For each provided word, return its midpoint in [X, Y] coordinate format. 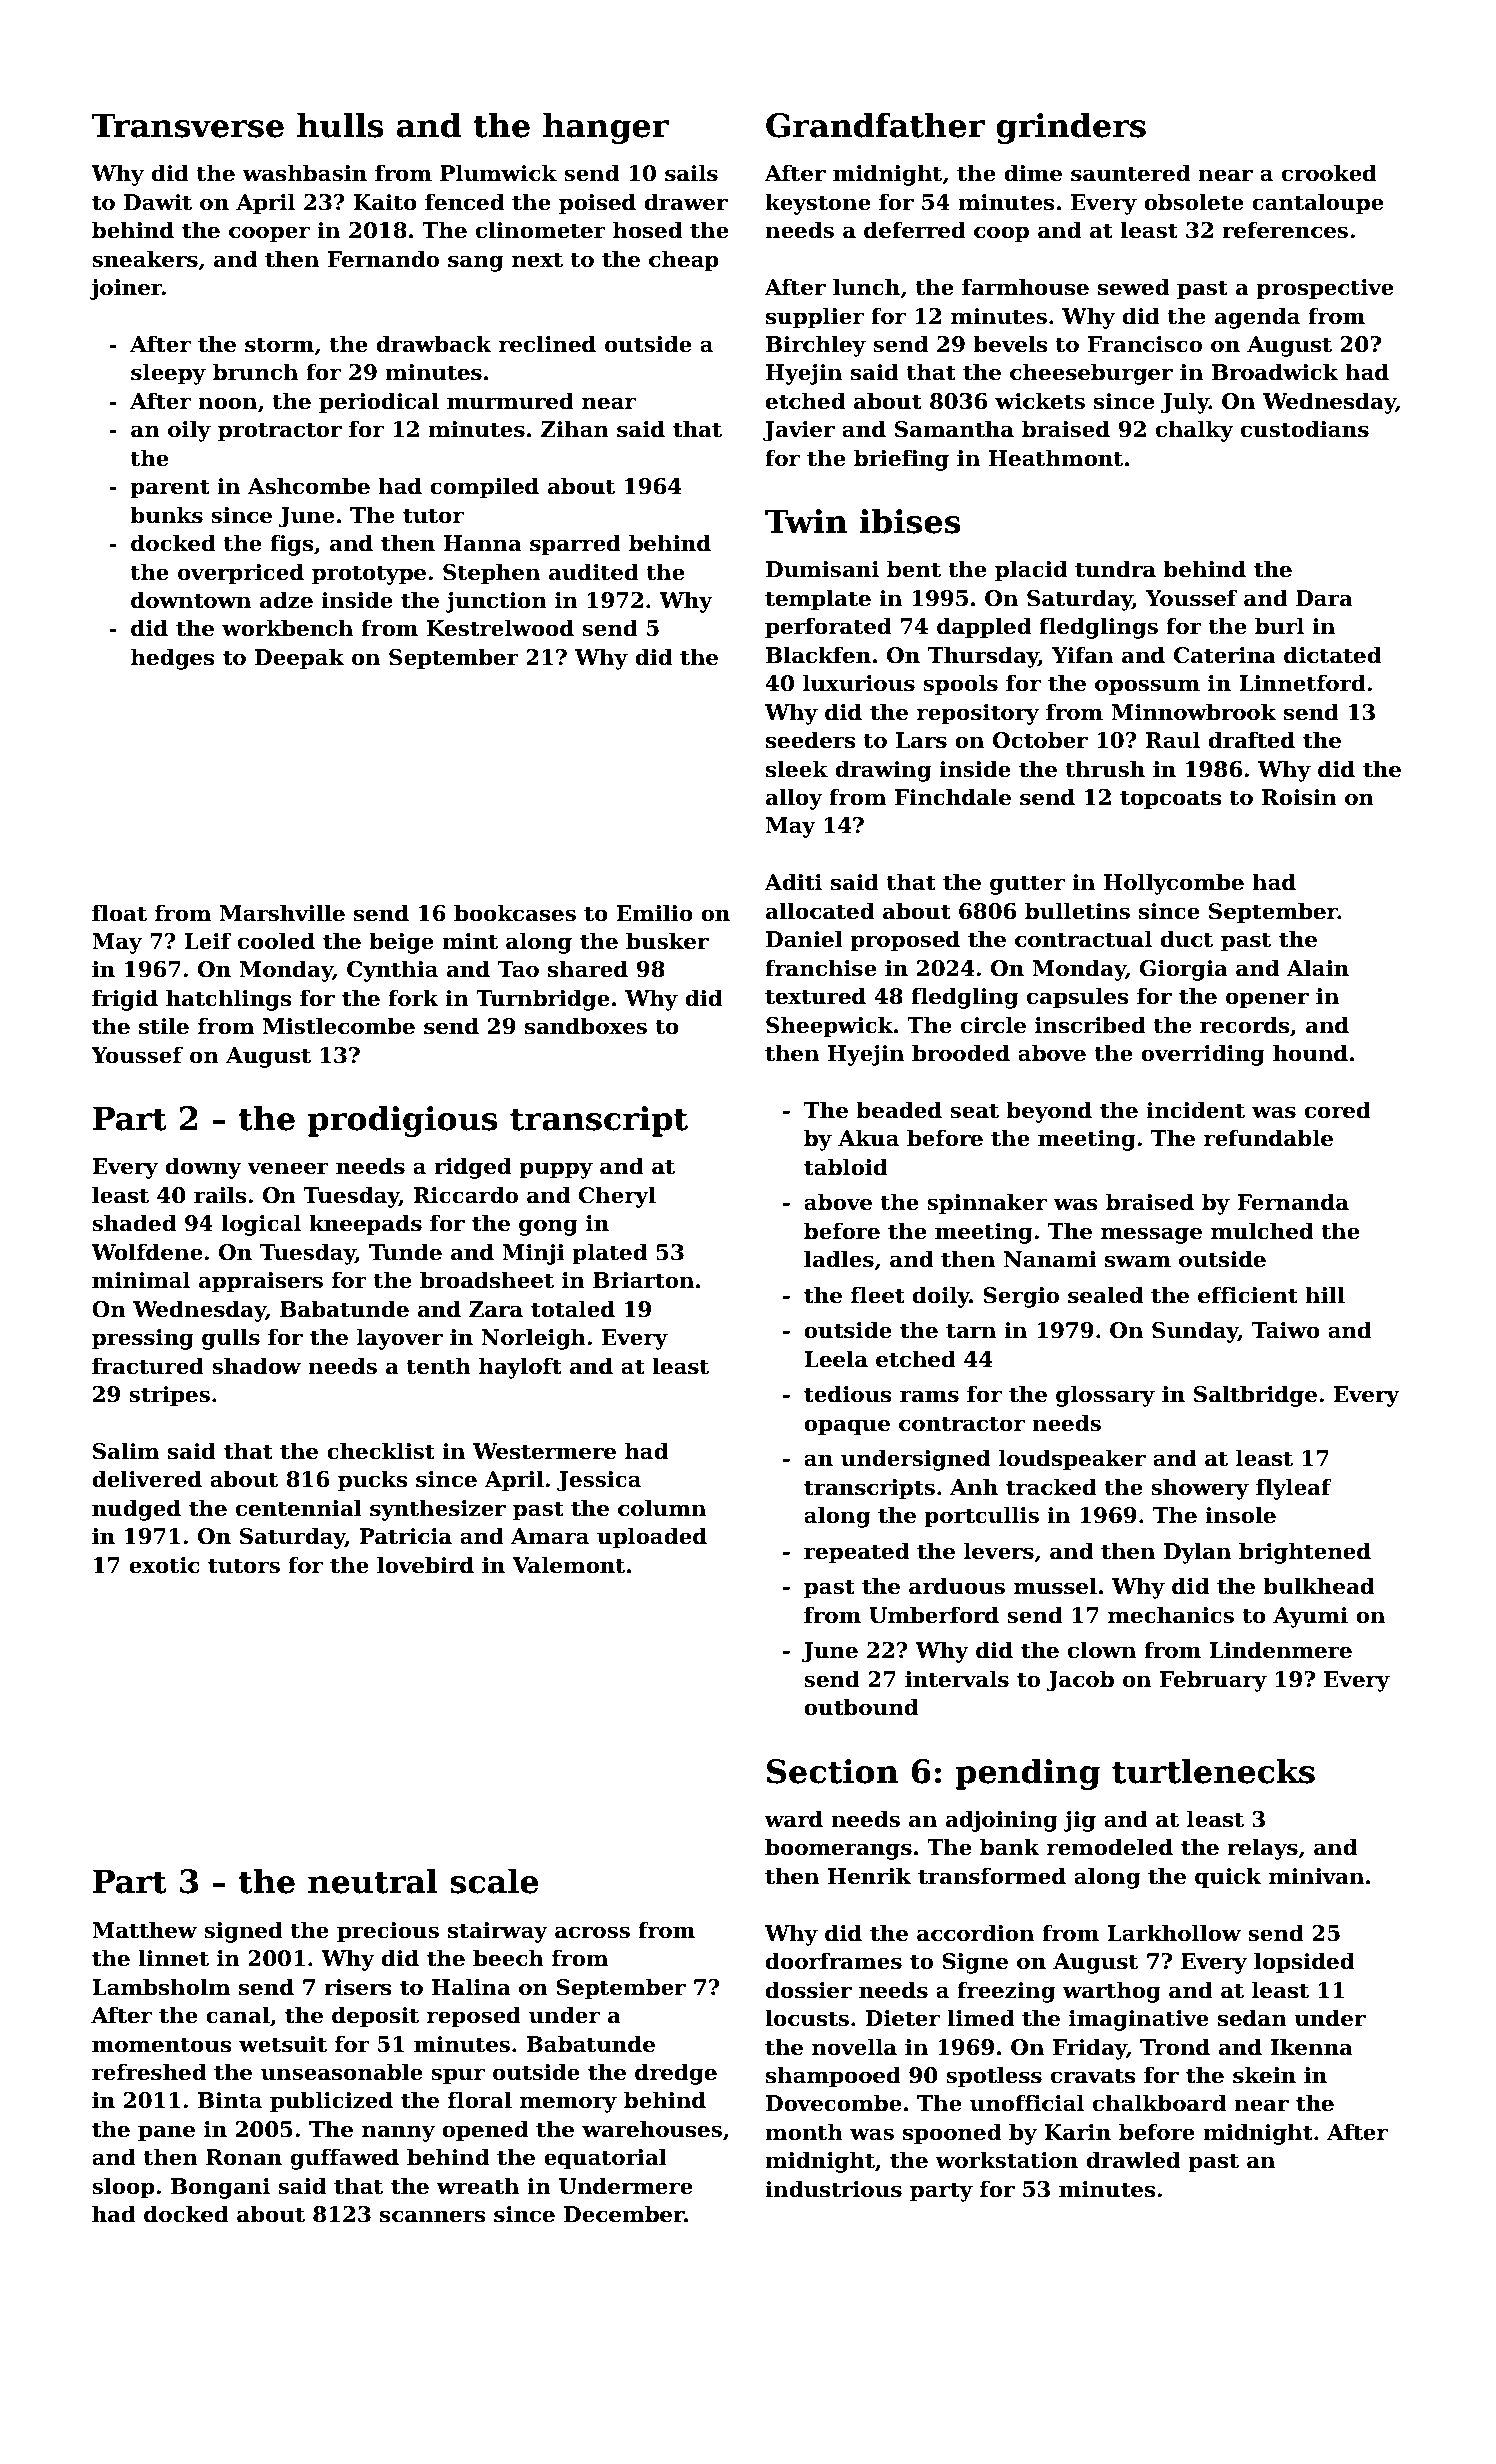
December [624, 2214]
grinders [1071, 128]
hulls [340, 125]
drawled [1133, 2160]
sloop [123, 2188]
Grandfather [875, 125]
